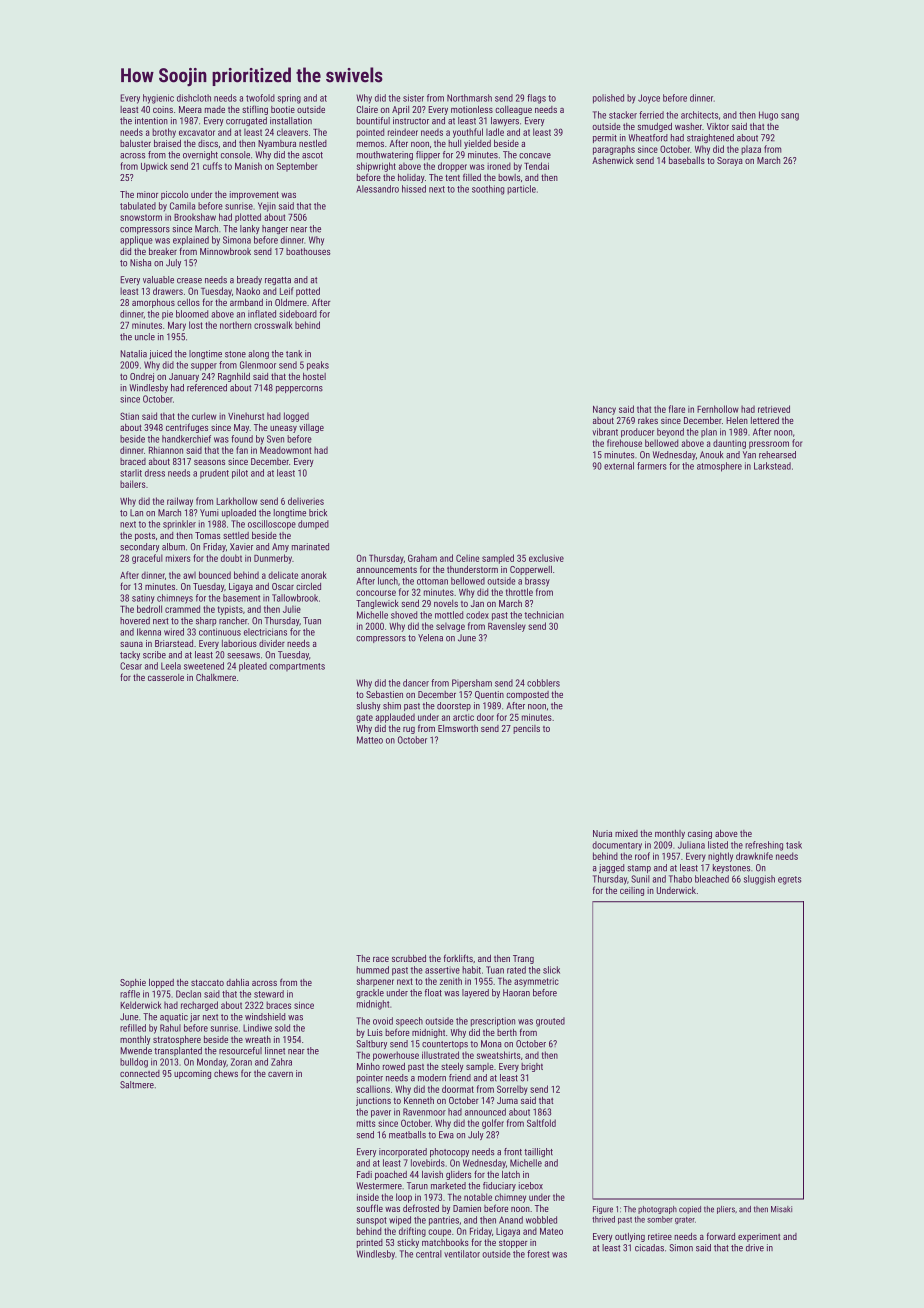 This document has height=1308, width=924. I want to click on discs, so click(208, 143).
